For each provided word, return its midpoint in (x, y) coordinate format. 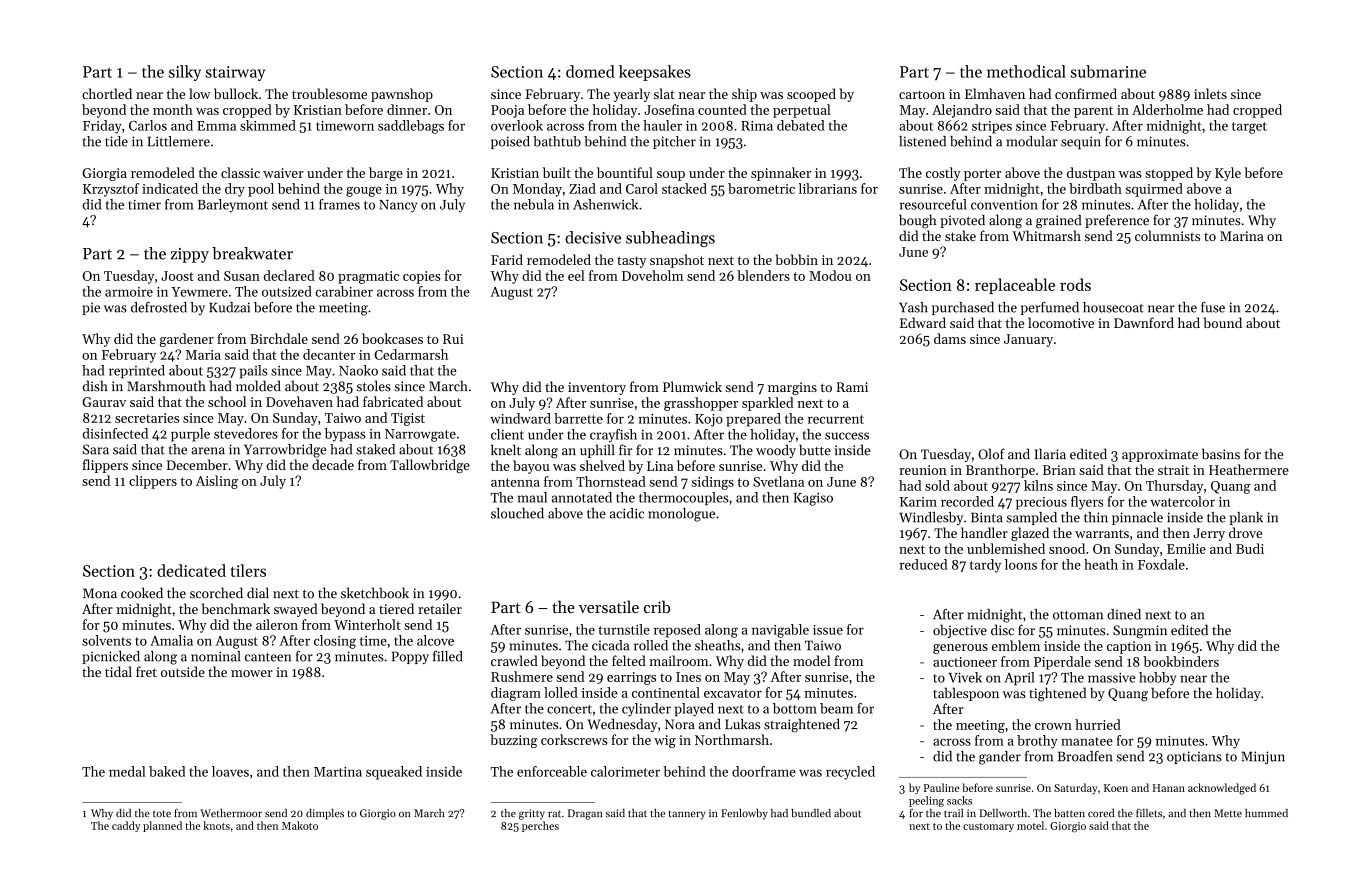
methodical (1026, 71)
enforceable (552, 771)
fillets (1149, 813)
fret (146, 671)
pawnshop (402, 95)
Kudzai (229, 307)
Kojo (709, 420)
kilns (1038, 485)
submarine (1108, 71)
